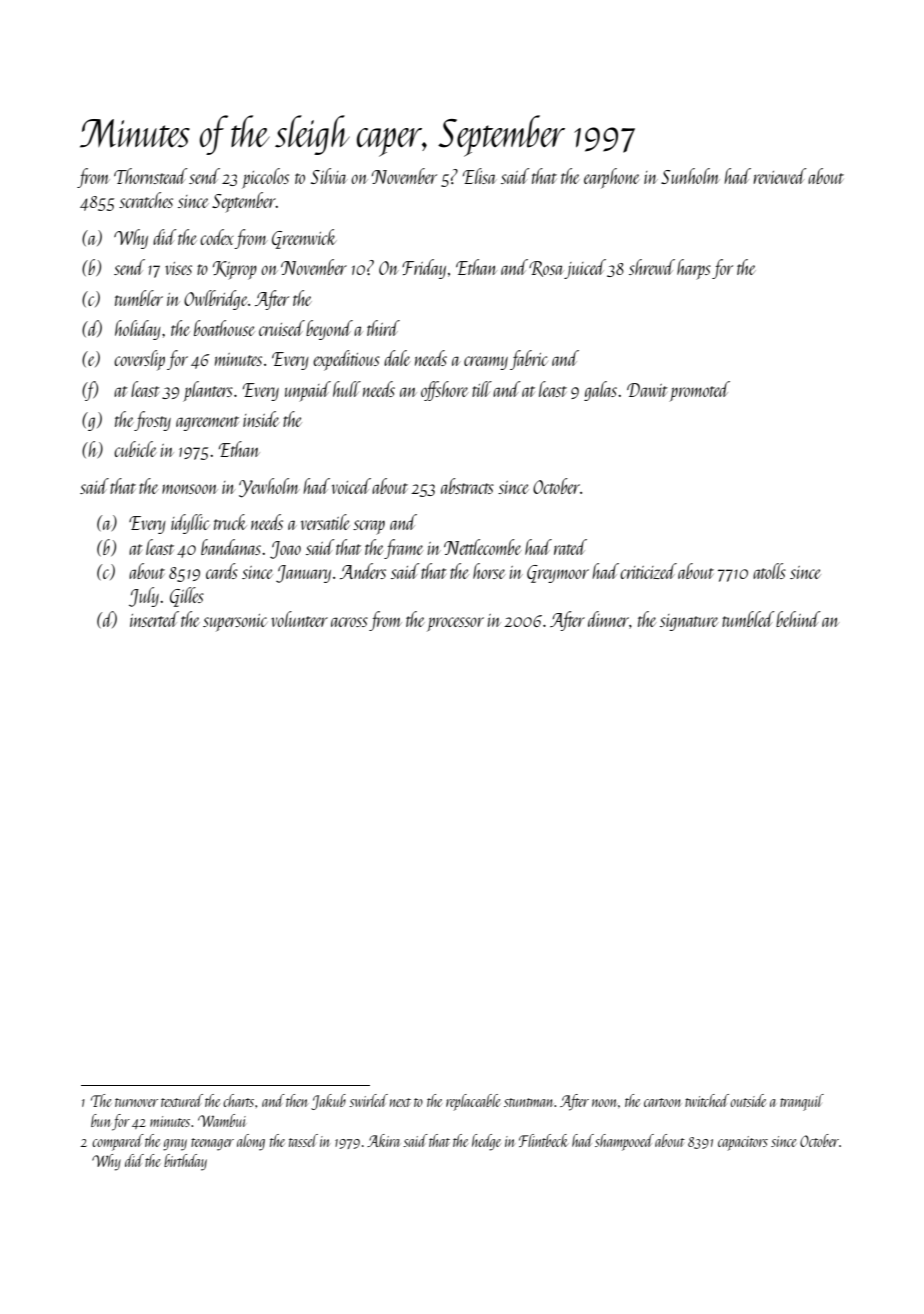 This page has height=1314, width=924. I want to click on juiced, so click(585, 269).
